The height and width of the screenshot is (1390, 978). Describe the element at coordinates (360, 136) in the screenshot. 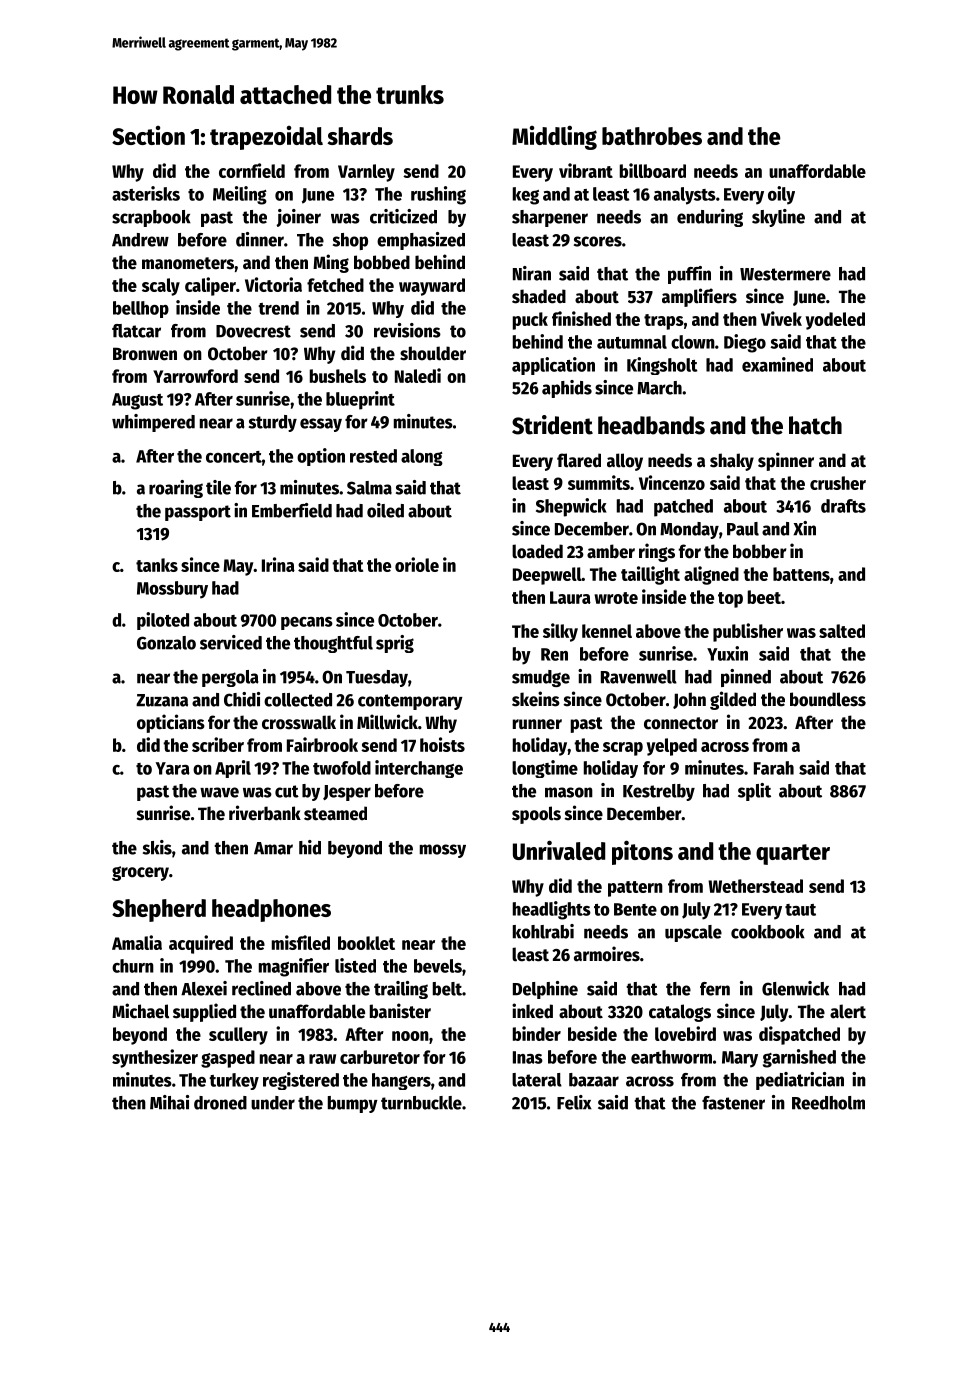

I see `shards` at that location.
